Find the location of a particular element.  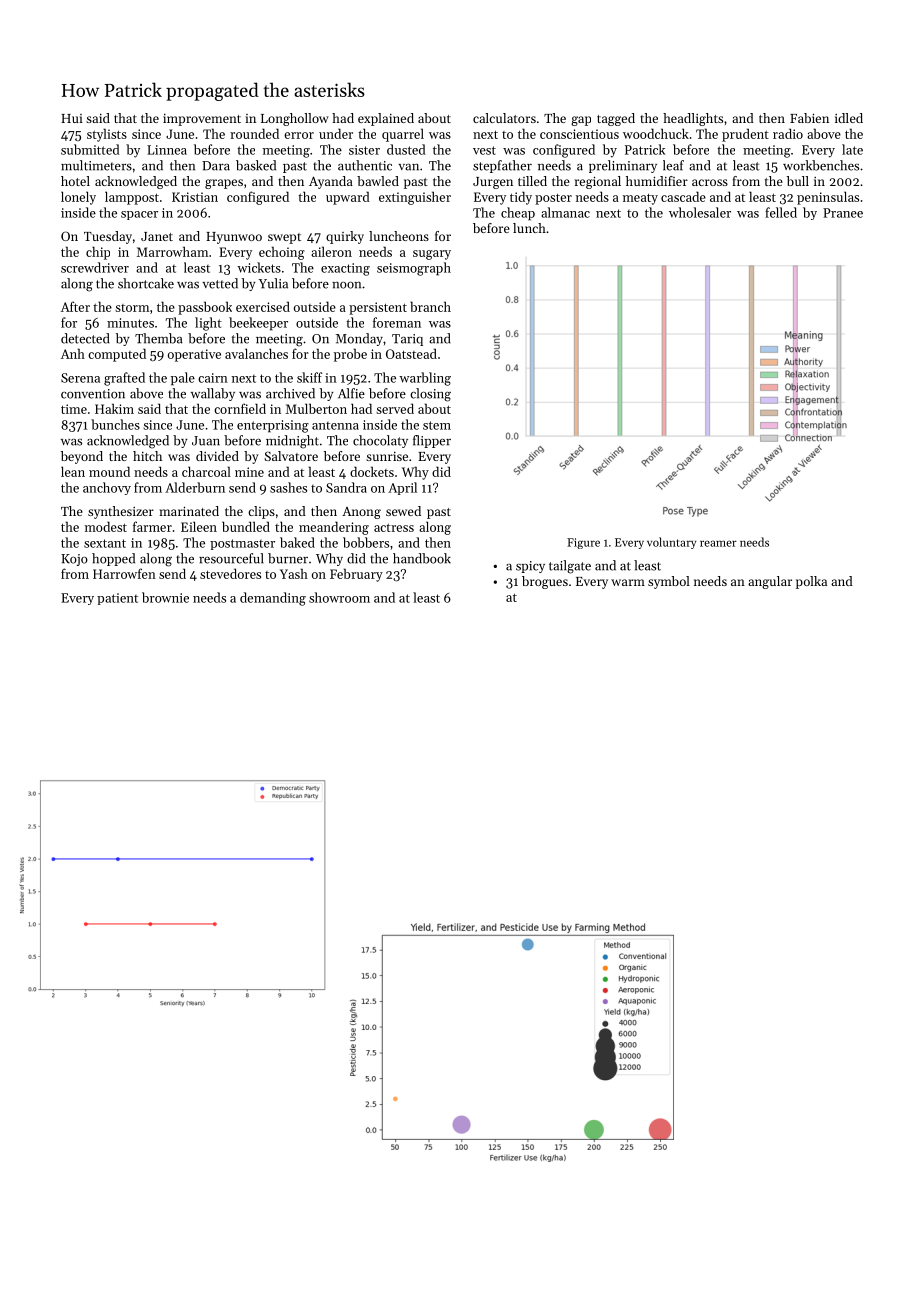

Pranee is located at coordinates (843, 213).
